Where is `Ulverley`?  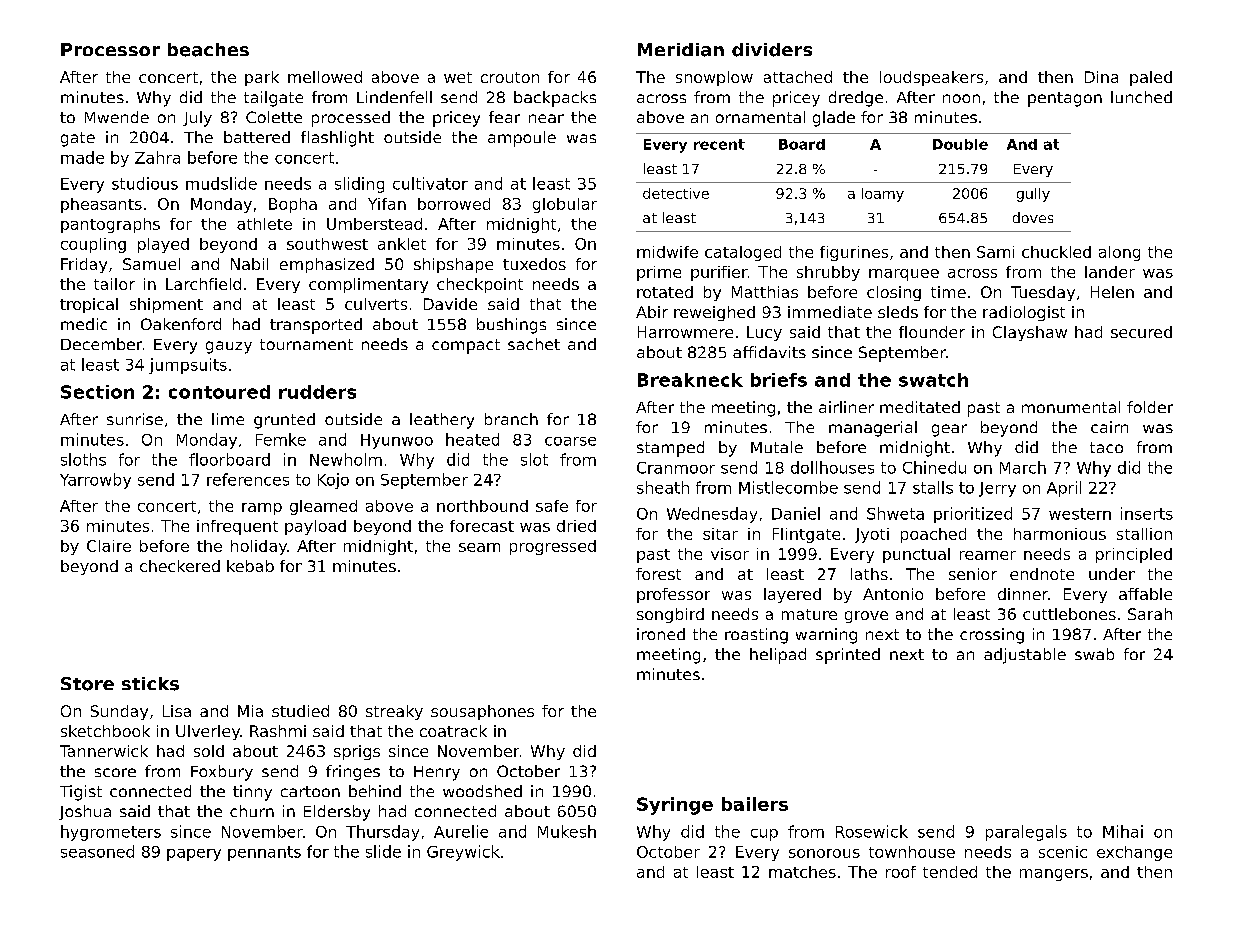 Ulverley is located at coordinates (208, 732).
